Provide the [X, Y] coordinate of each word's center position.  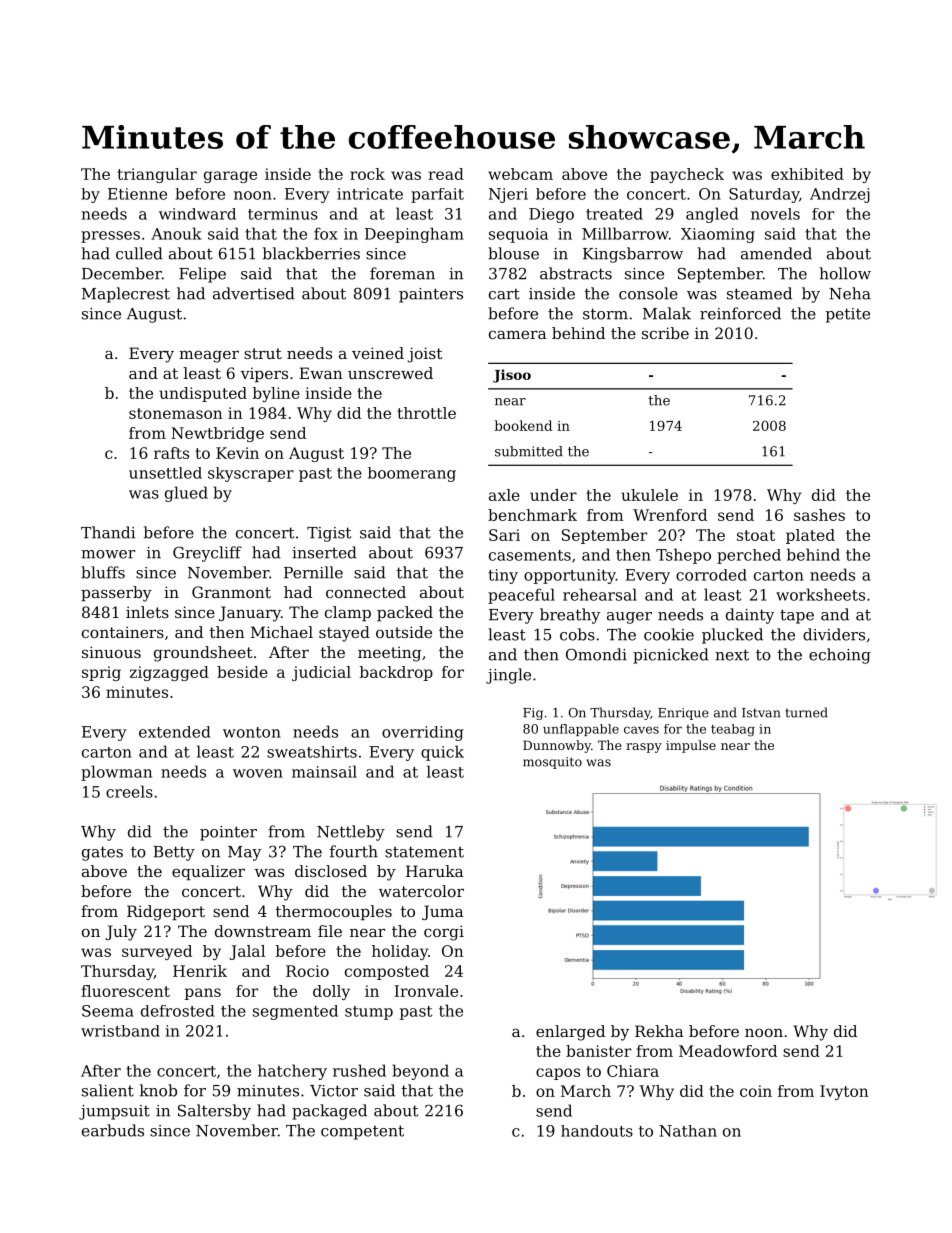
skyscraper [251, 474]
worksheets [820, 594]
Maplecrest [126, 295]
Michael [282, 632]
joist [425, 355]
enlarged [570, 1033]
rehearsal [600, 594]
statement [424, 852]
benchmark [532, 515]
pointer [228, 833]
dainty [750, 616]
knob [158, 1090]
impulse [691, 746]
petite [848, 315]
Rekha [659, 1031]
